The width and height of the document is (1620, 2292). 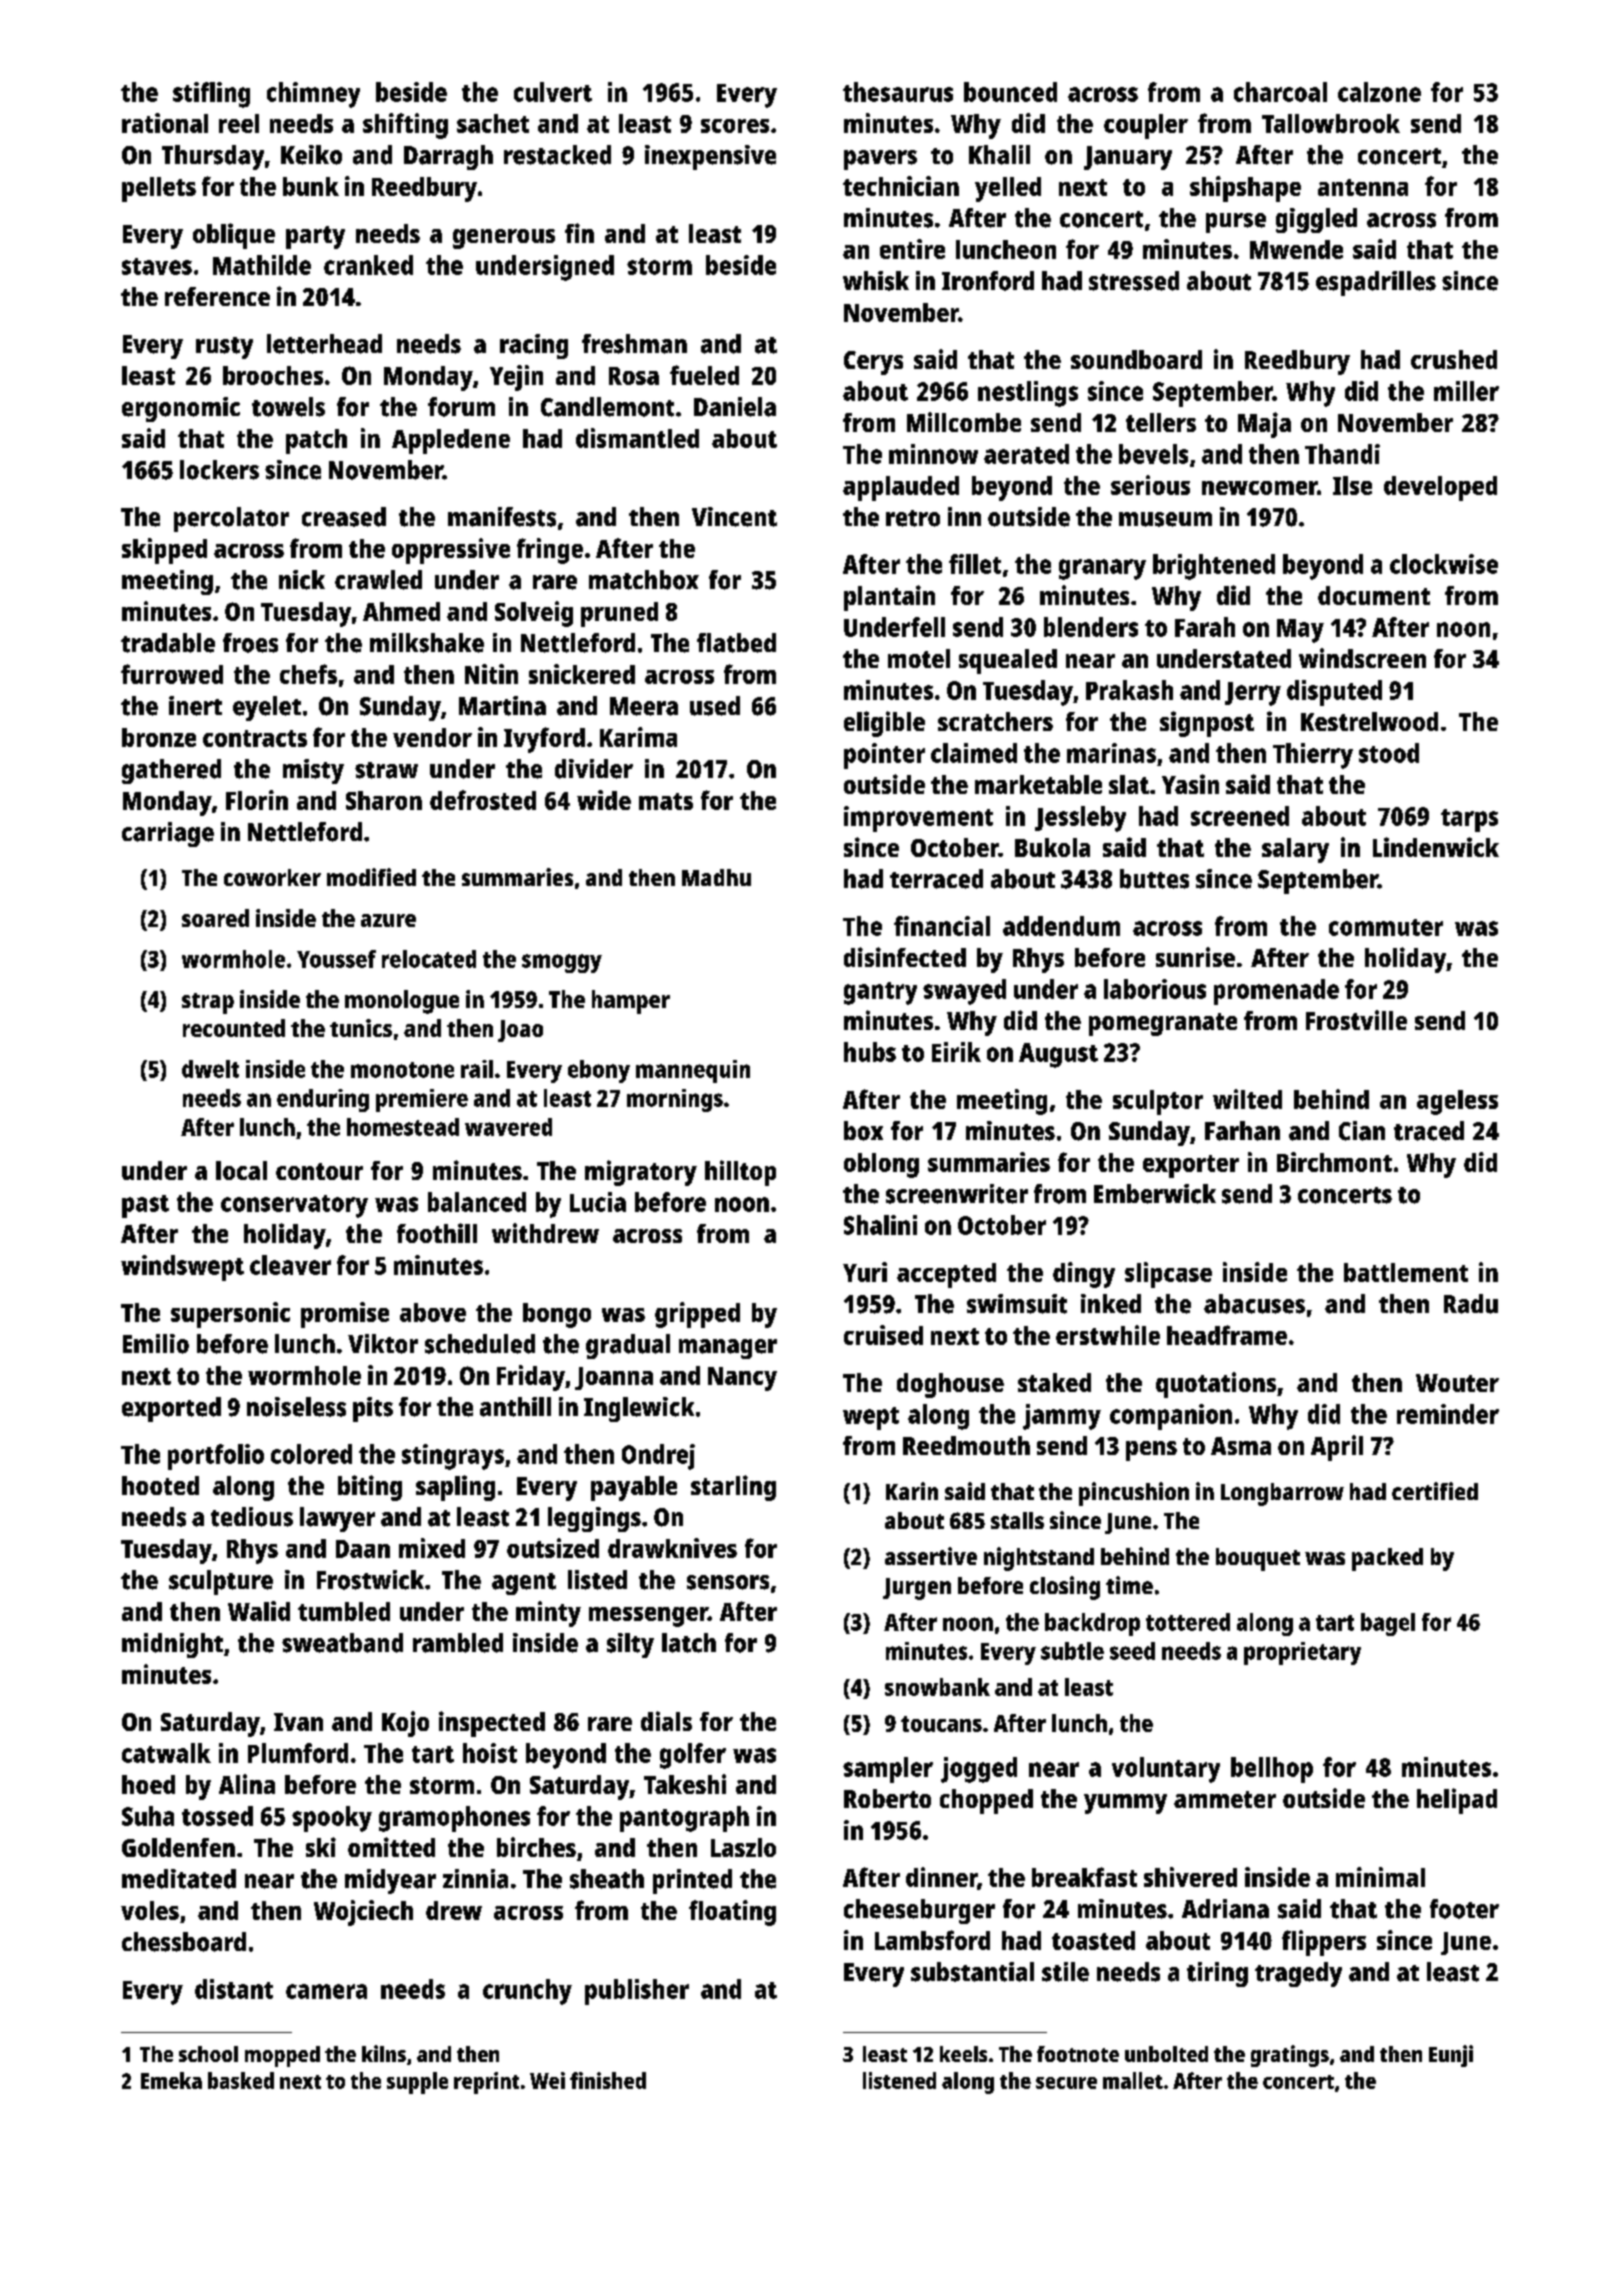 I want to click on packed, so click(x=1387, y=1559).
